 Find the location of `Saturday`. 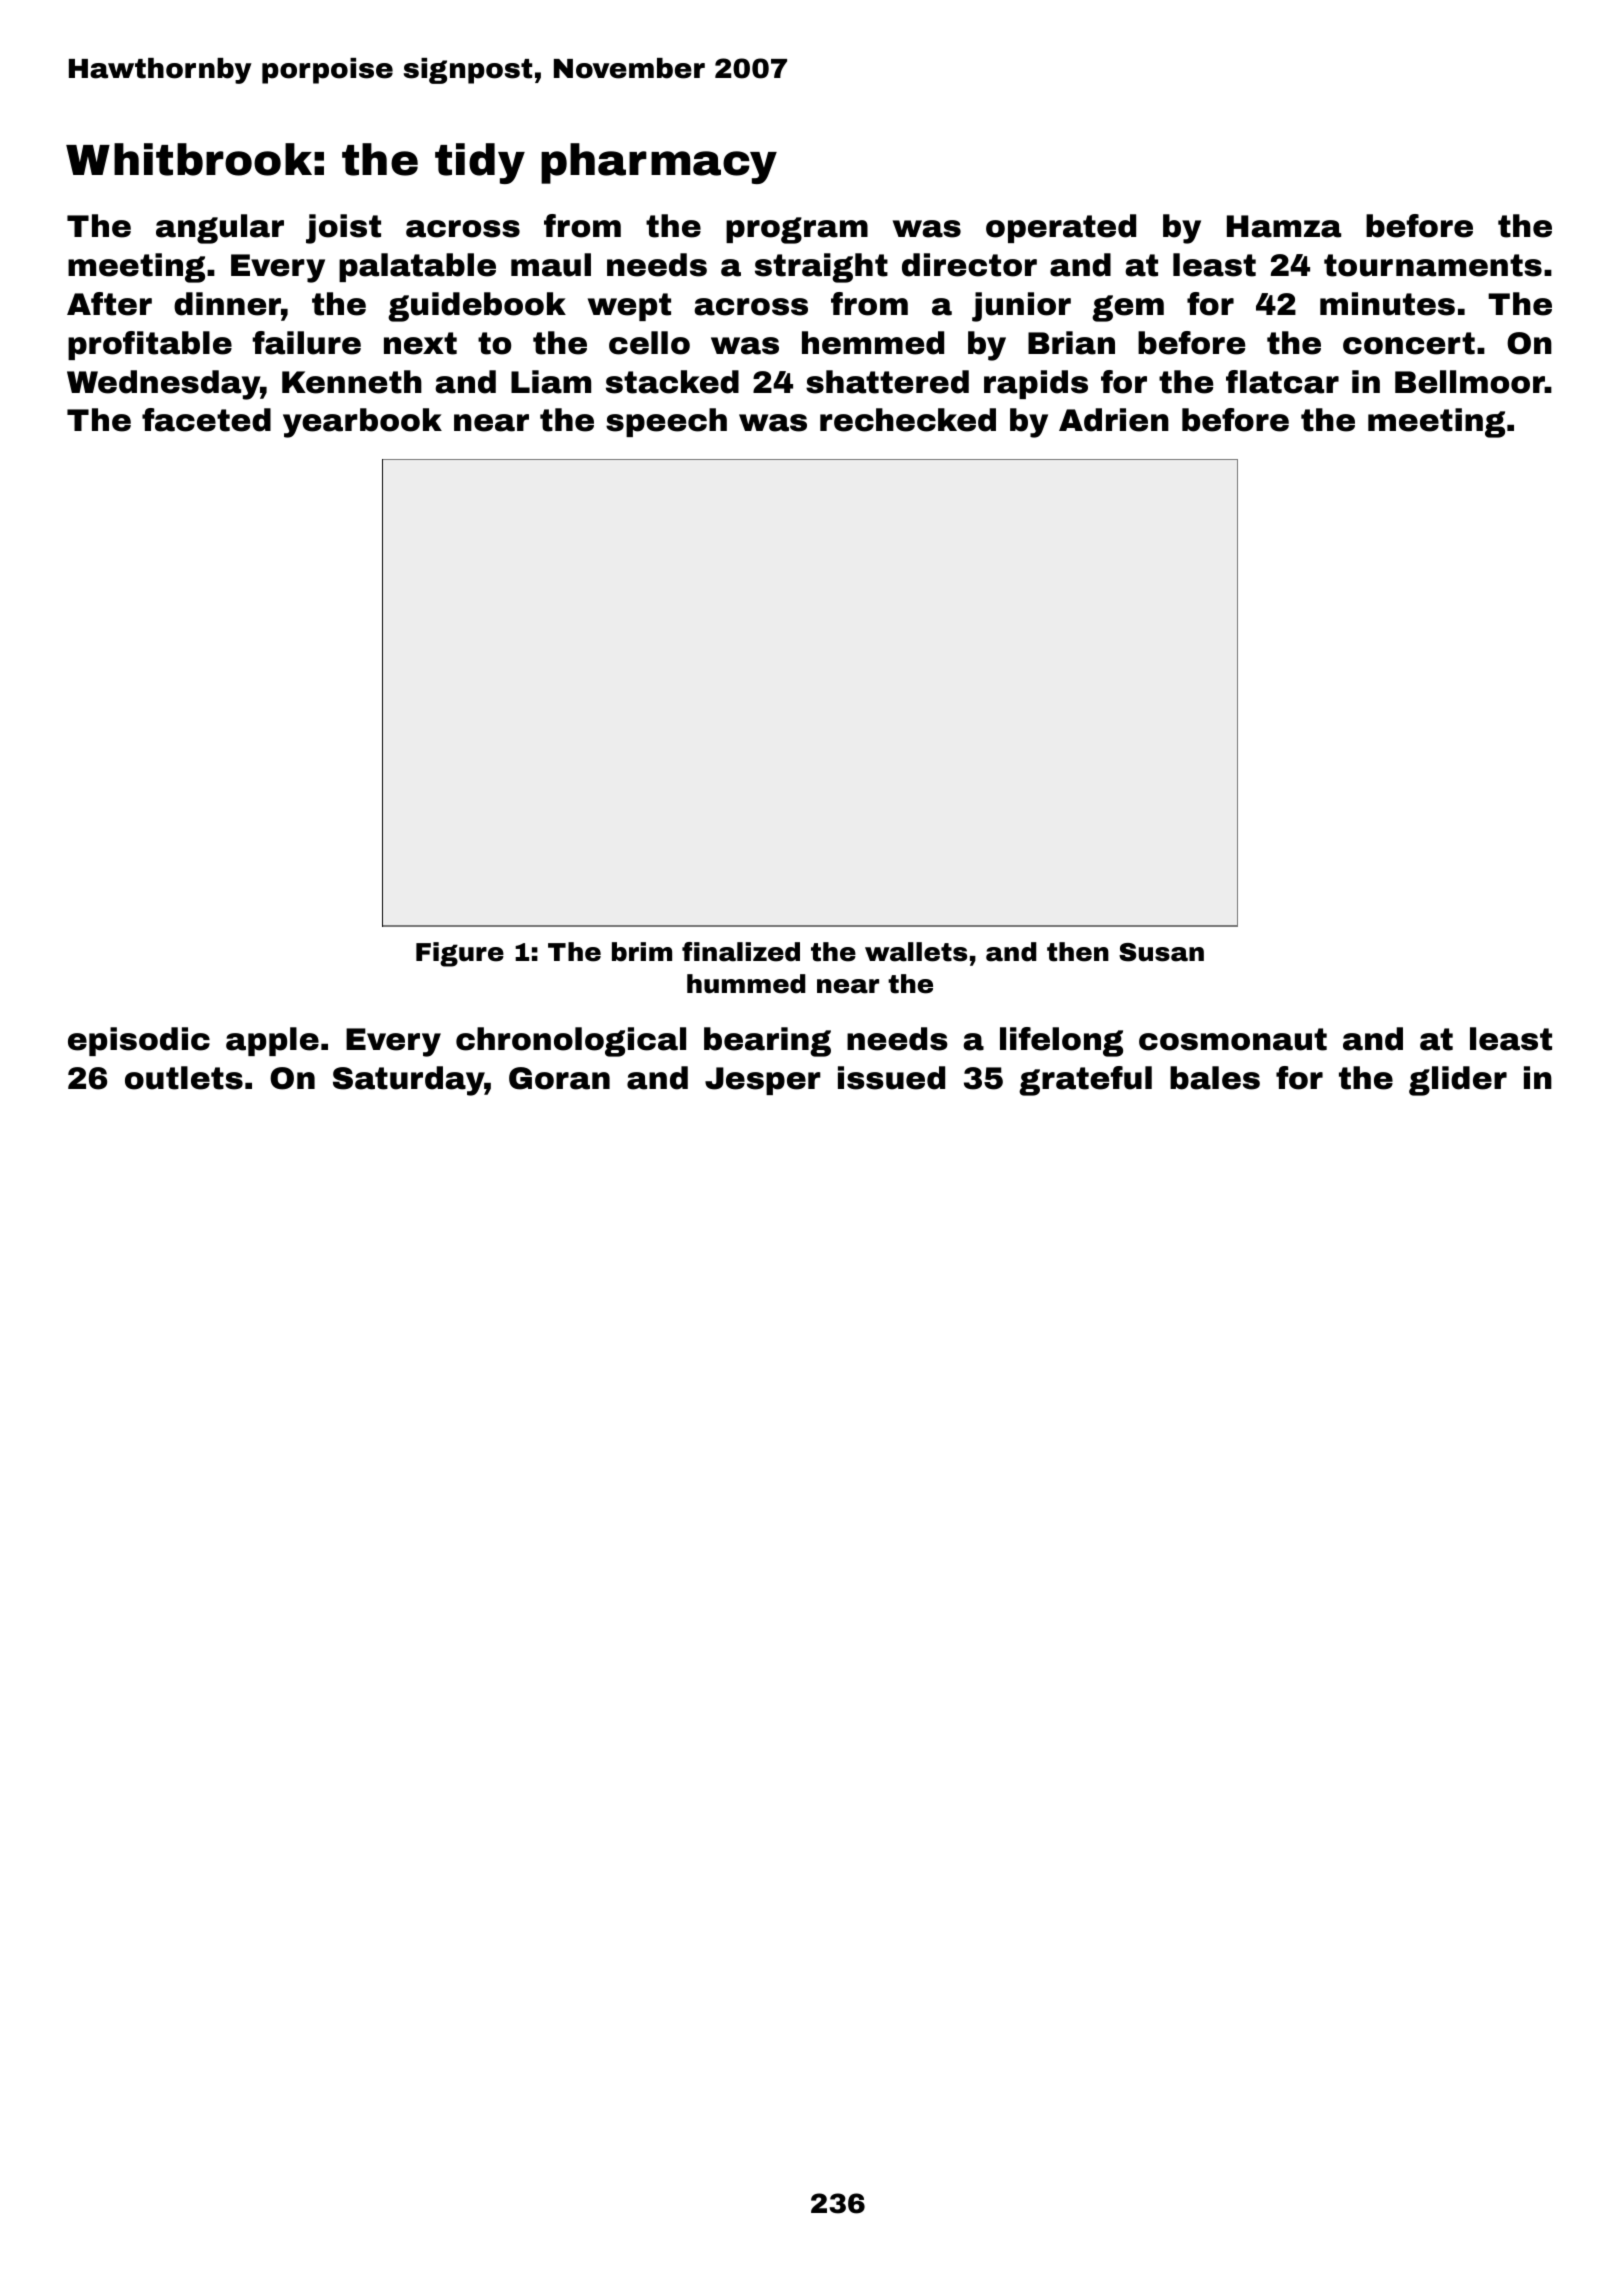

Saturday is located at coordinates (409, 1081).
